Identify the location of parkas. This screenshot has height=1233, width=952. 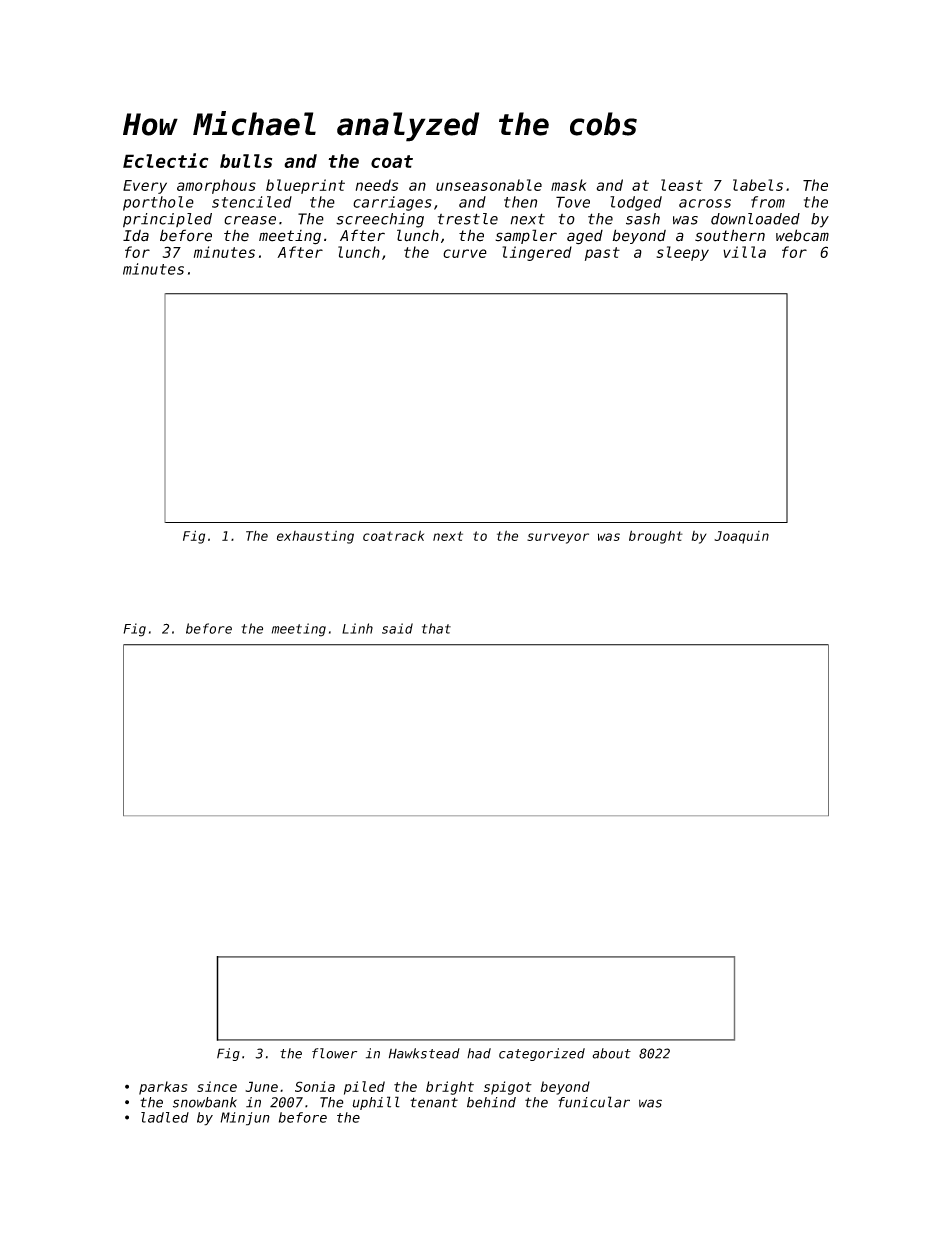
(163, 1088).
